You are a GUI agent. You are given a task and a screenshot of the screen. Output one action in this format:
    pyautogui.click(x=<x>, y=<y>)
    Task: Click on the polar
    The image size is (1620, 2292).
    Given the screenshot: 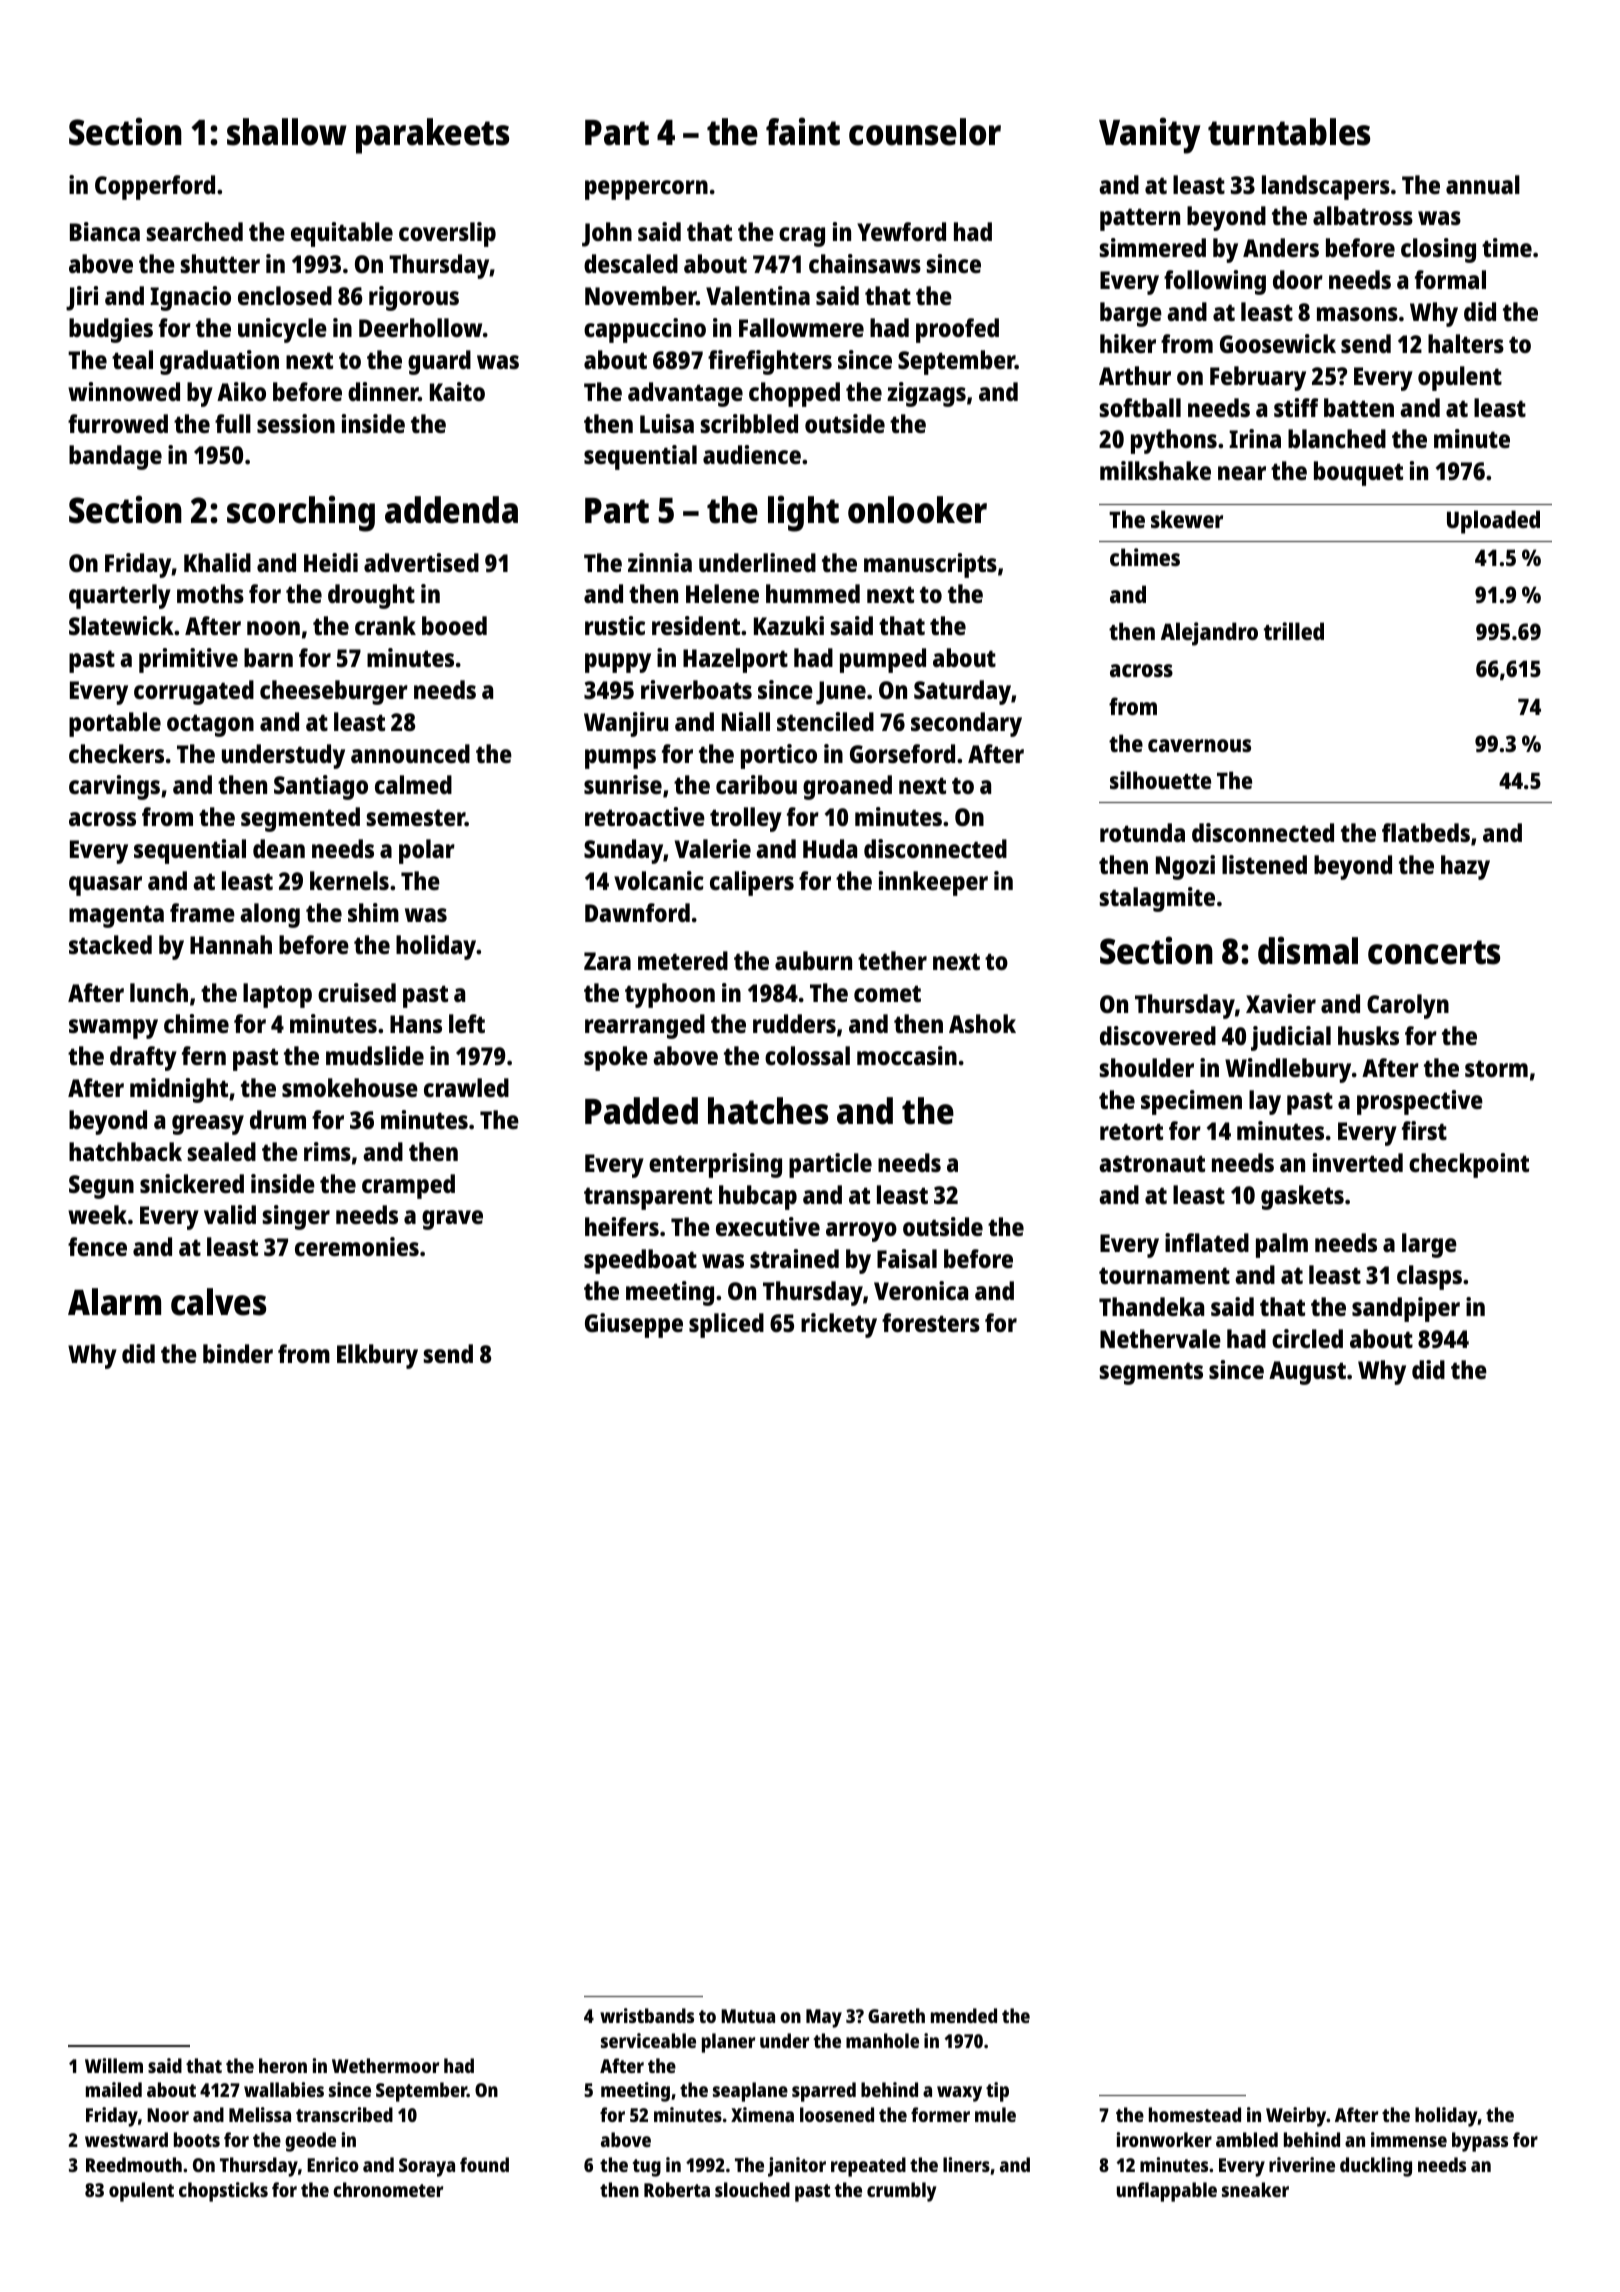 What is the action you would take?
    pyautogui.click(x=427, y=851)
